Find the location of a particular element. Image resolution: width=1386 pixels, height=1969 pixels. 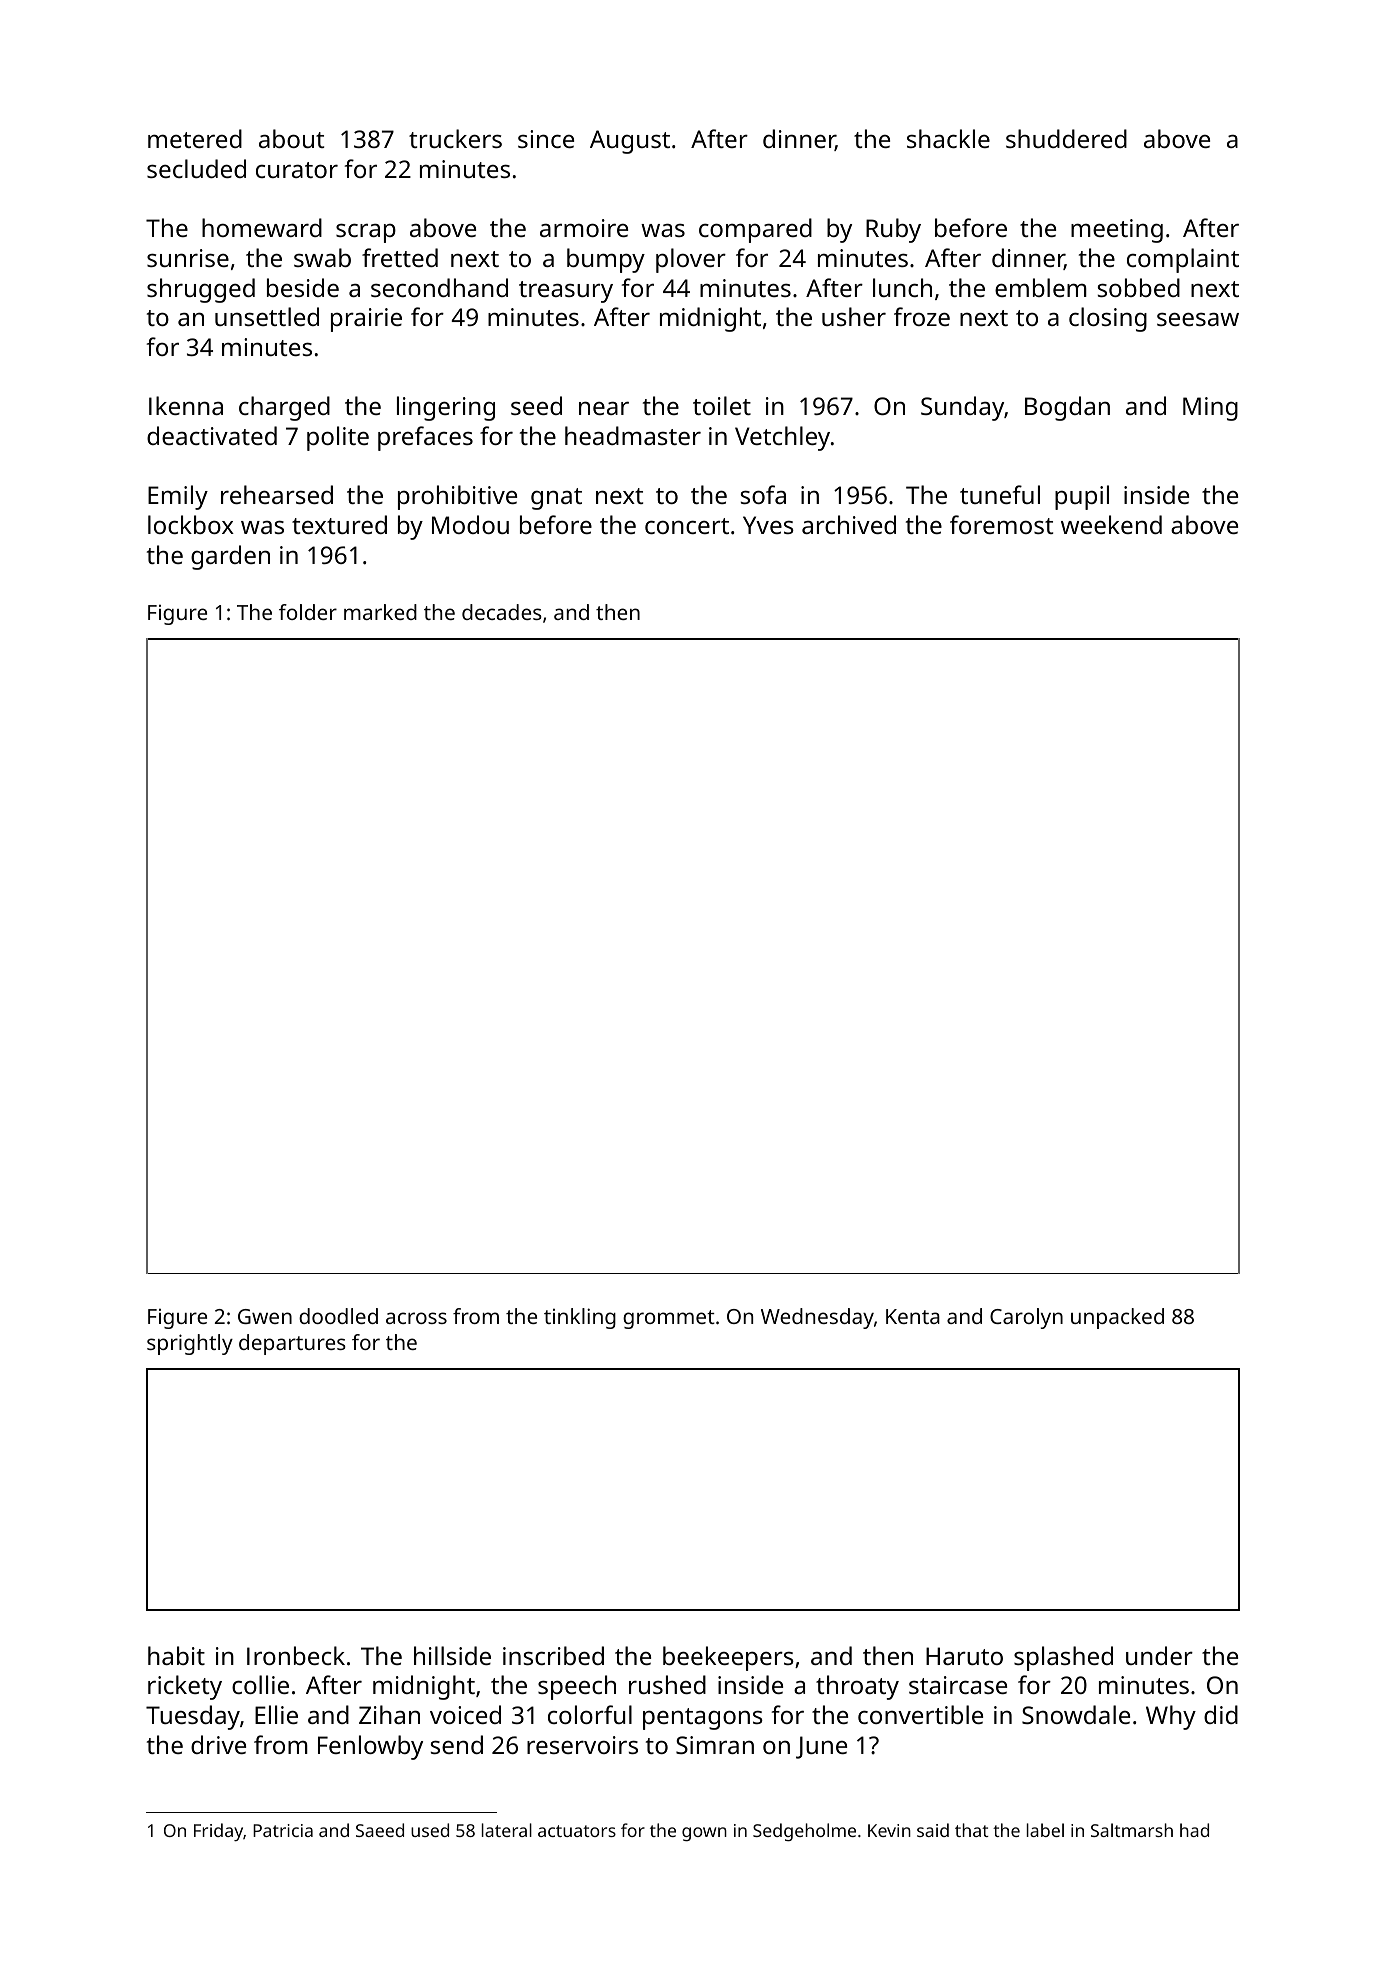

tinkling is located at coordinates (580, 1318).
